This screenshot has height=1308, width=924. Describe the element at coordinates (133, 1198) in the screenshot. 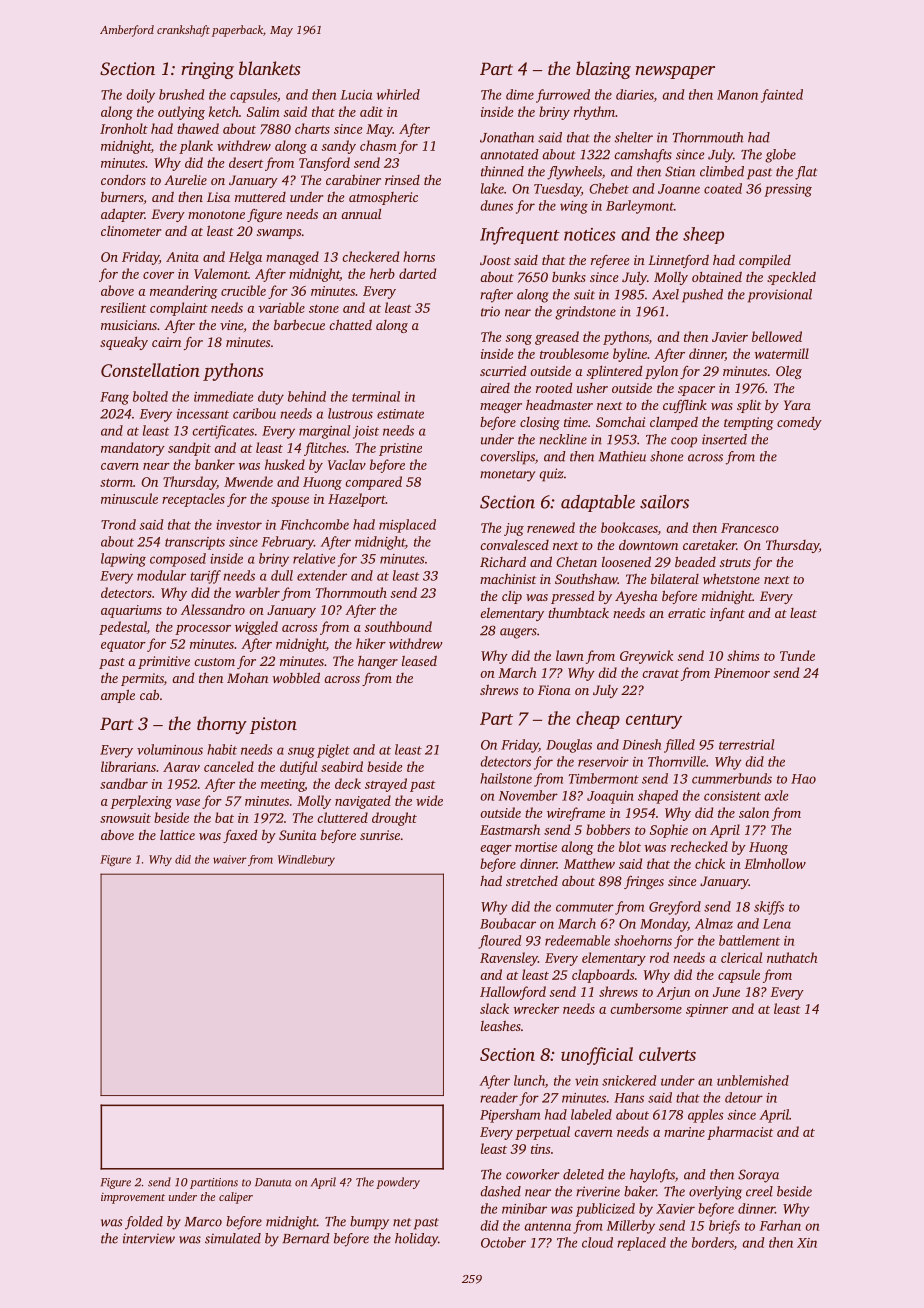

I see `improvement` at that location.
